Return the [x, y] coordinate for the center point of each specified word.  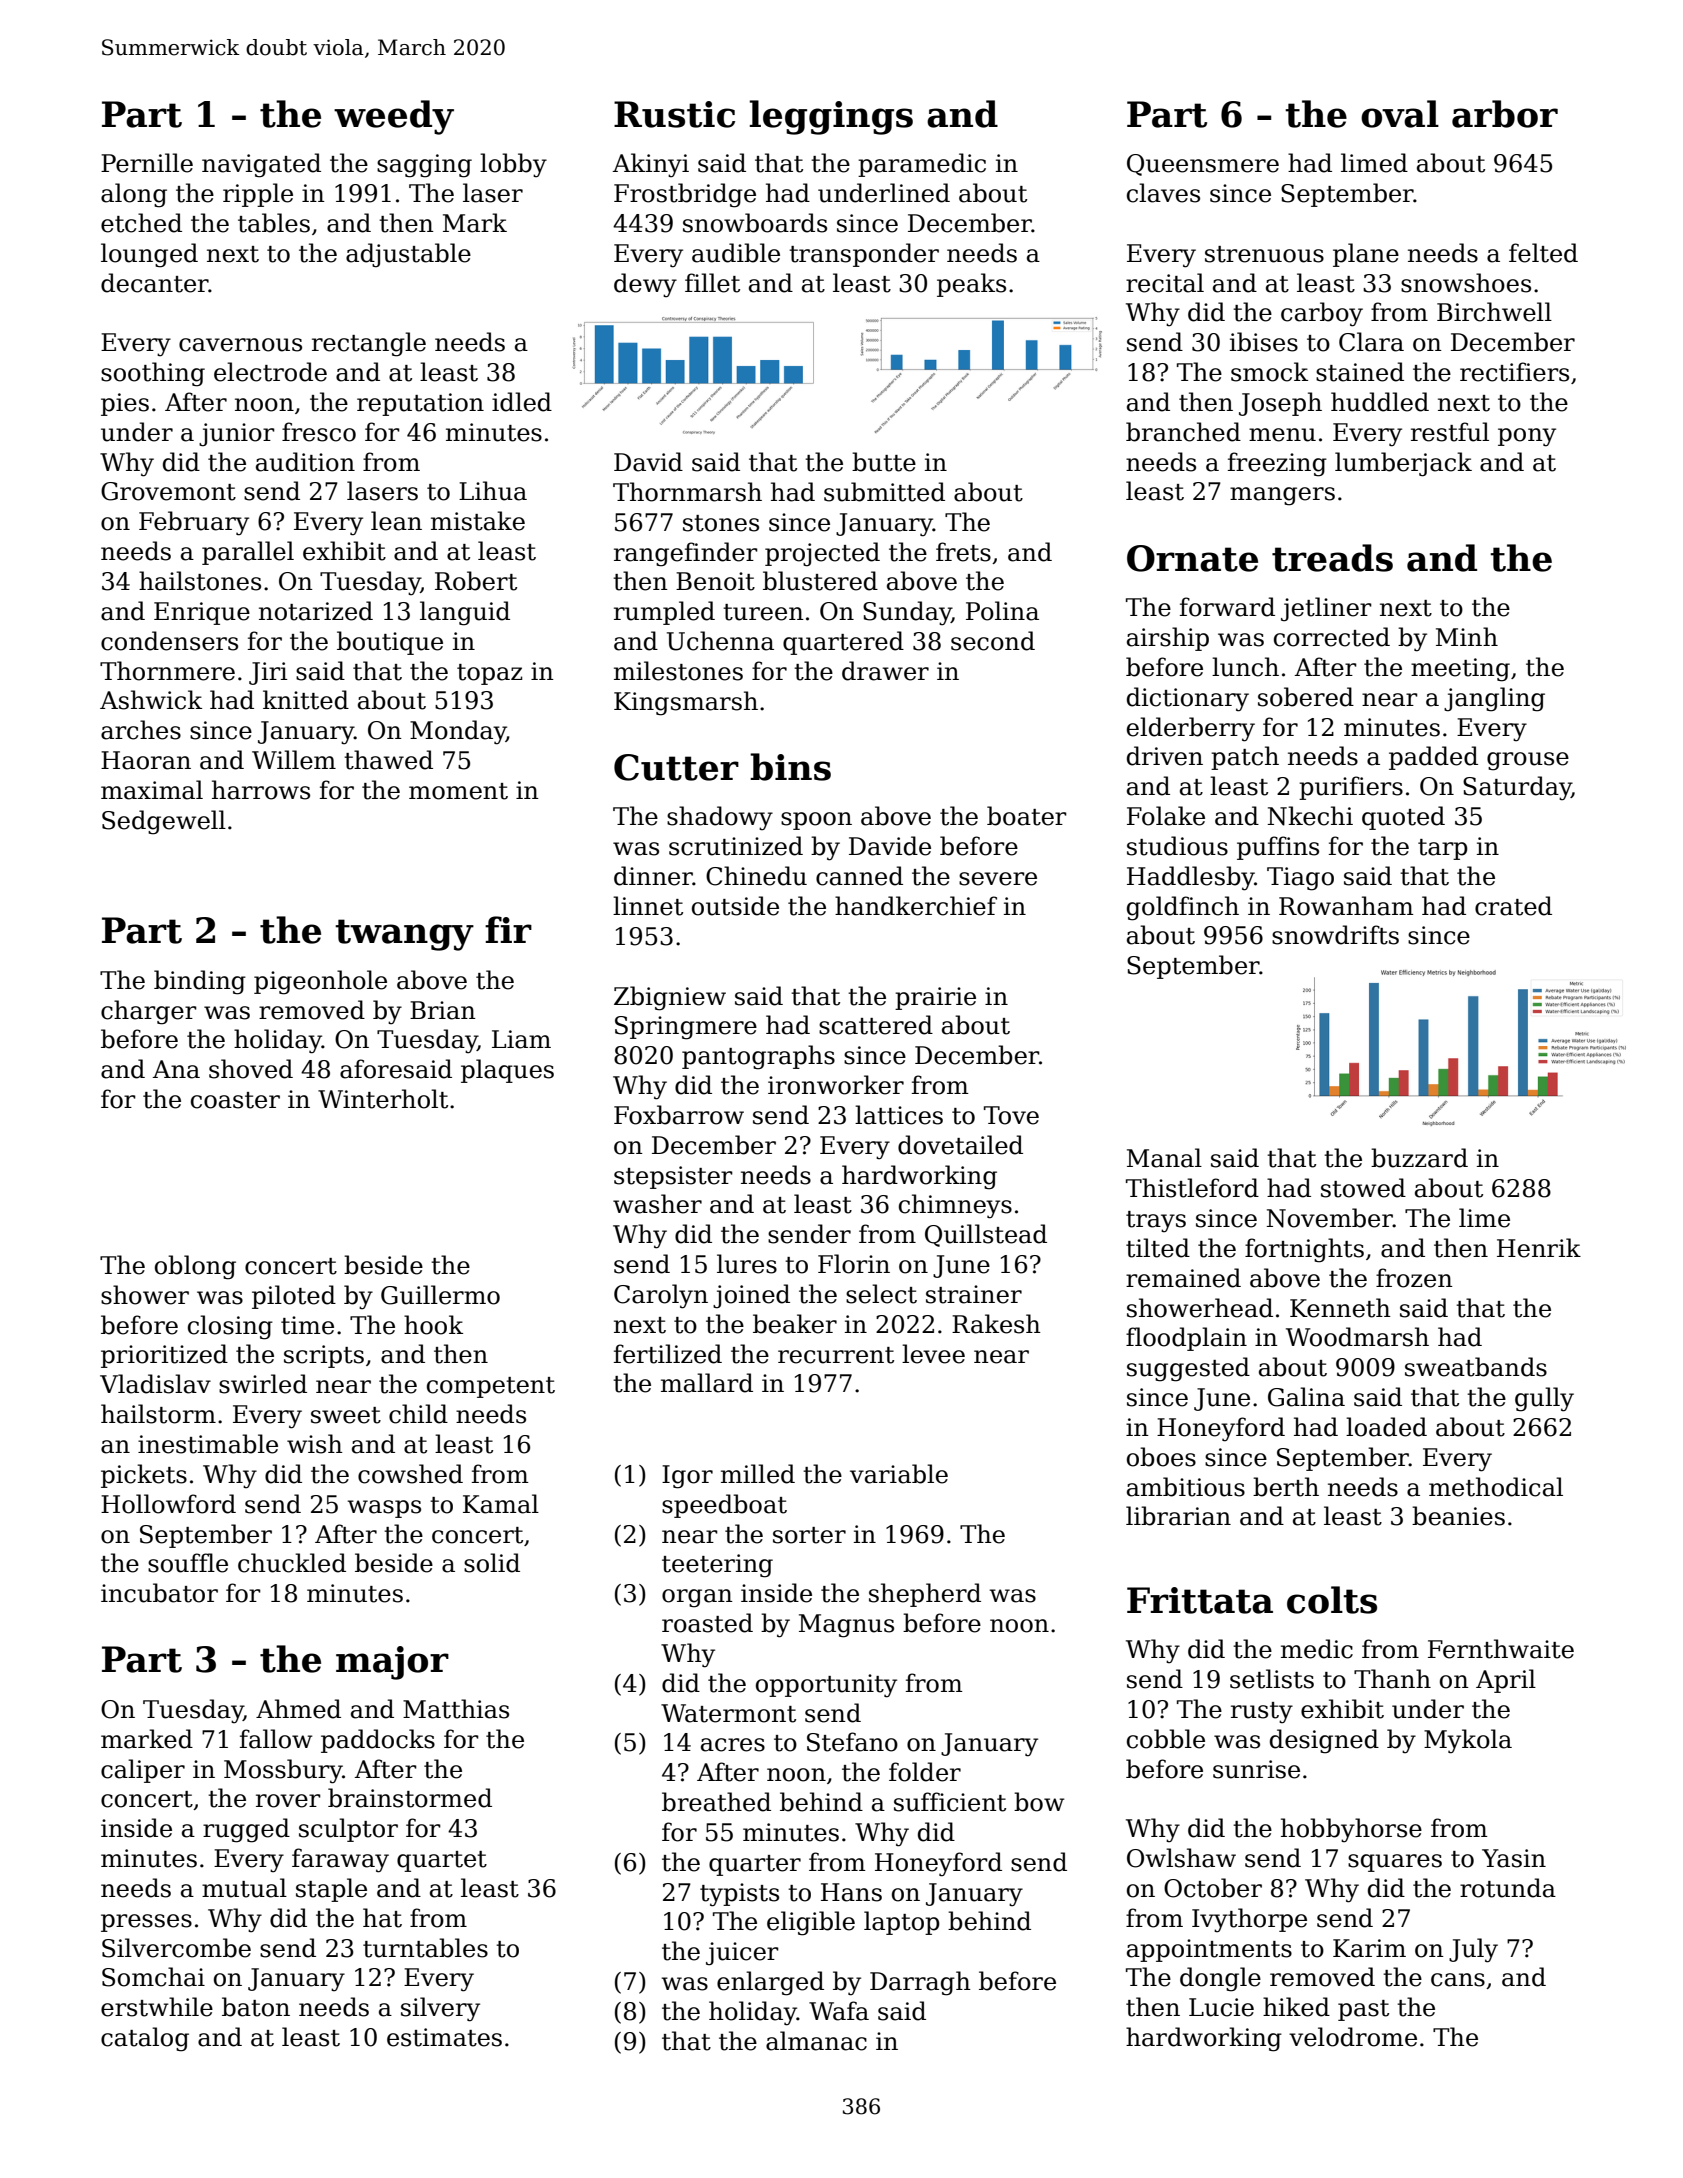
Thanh [1392, 1679]
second [993, 641]
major [392, 1663]
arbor [1505, 114]
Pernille [147, 163]
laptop [902, 1923]
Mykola [1468, 1741]
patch [1245, 758]
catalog [145, 2039]
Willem [294, 760]
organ [697, 1598]
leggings [831, 117]
